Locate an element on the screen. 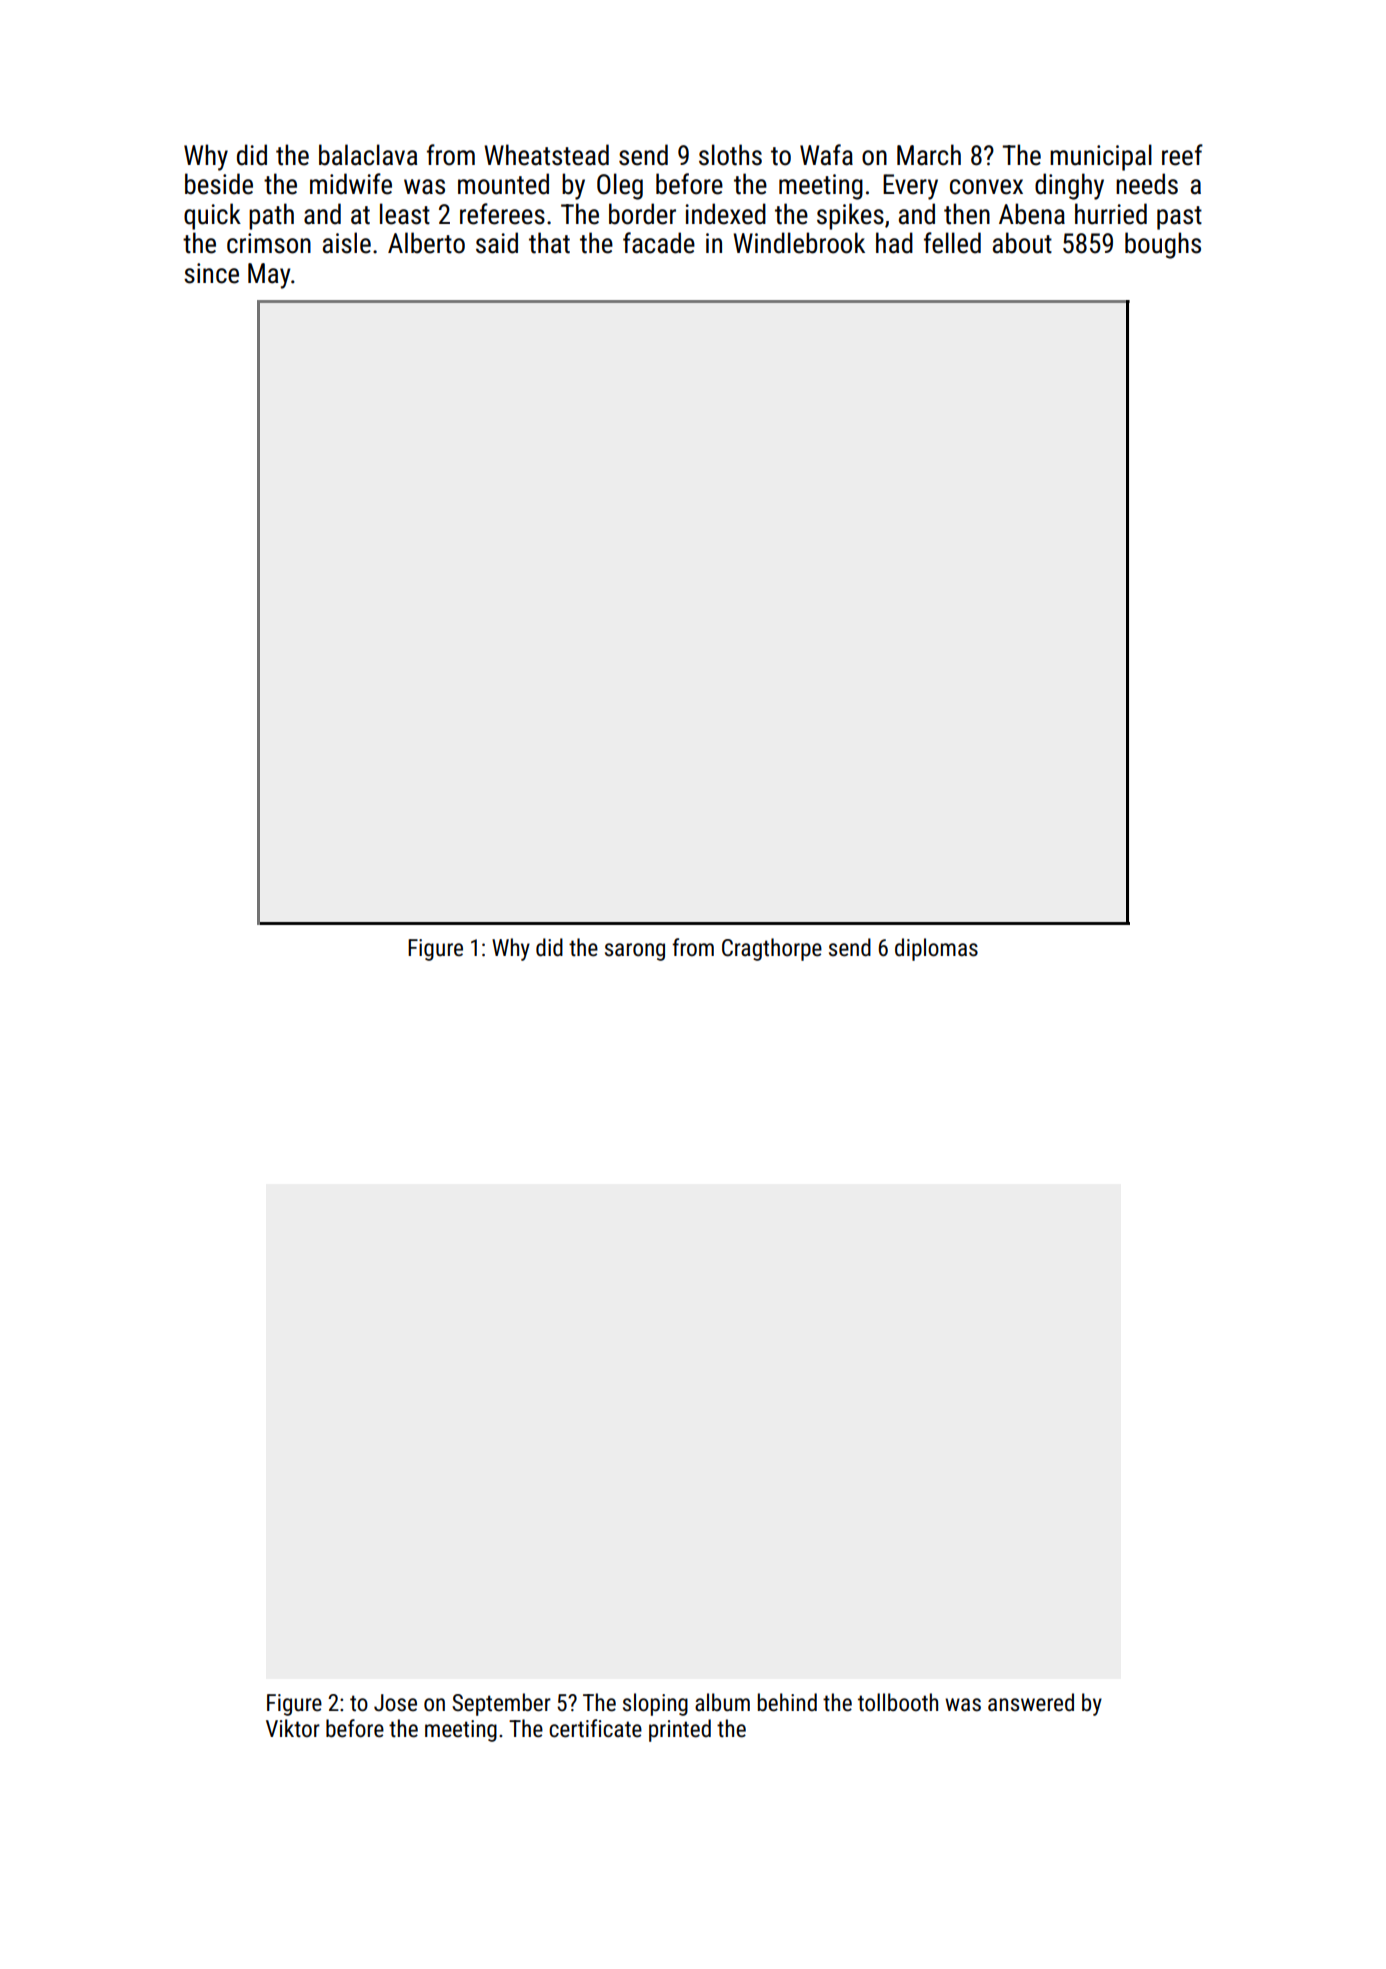  diplomas is located at coordinates (936, 949).
